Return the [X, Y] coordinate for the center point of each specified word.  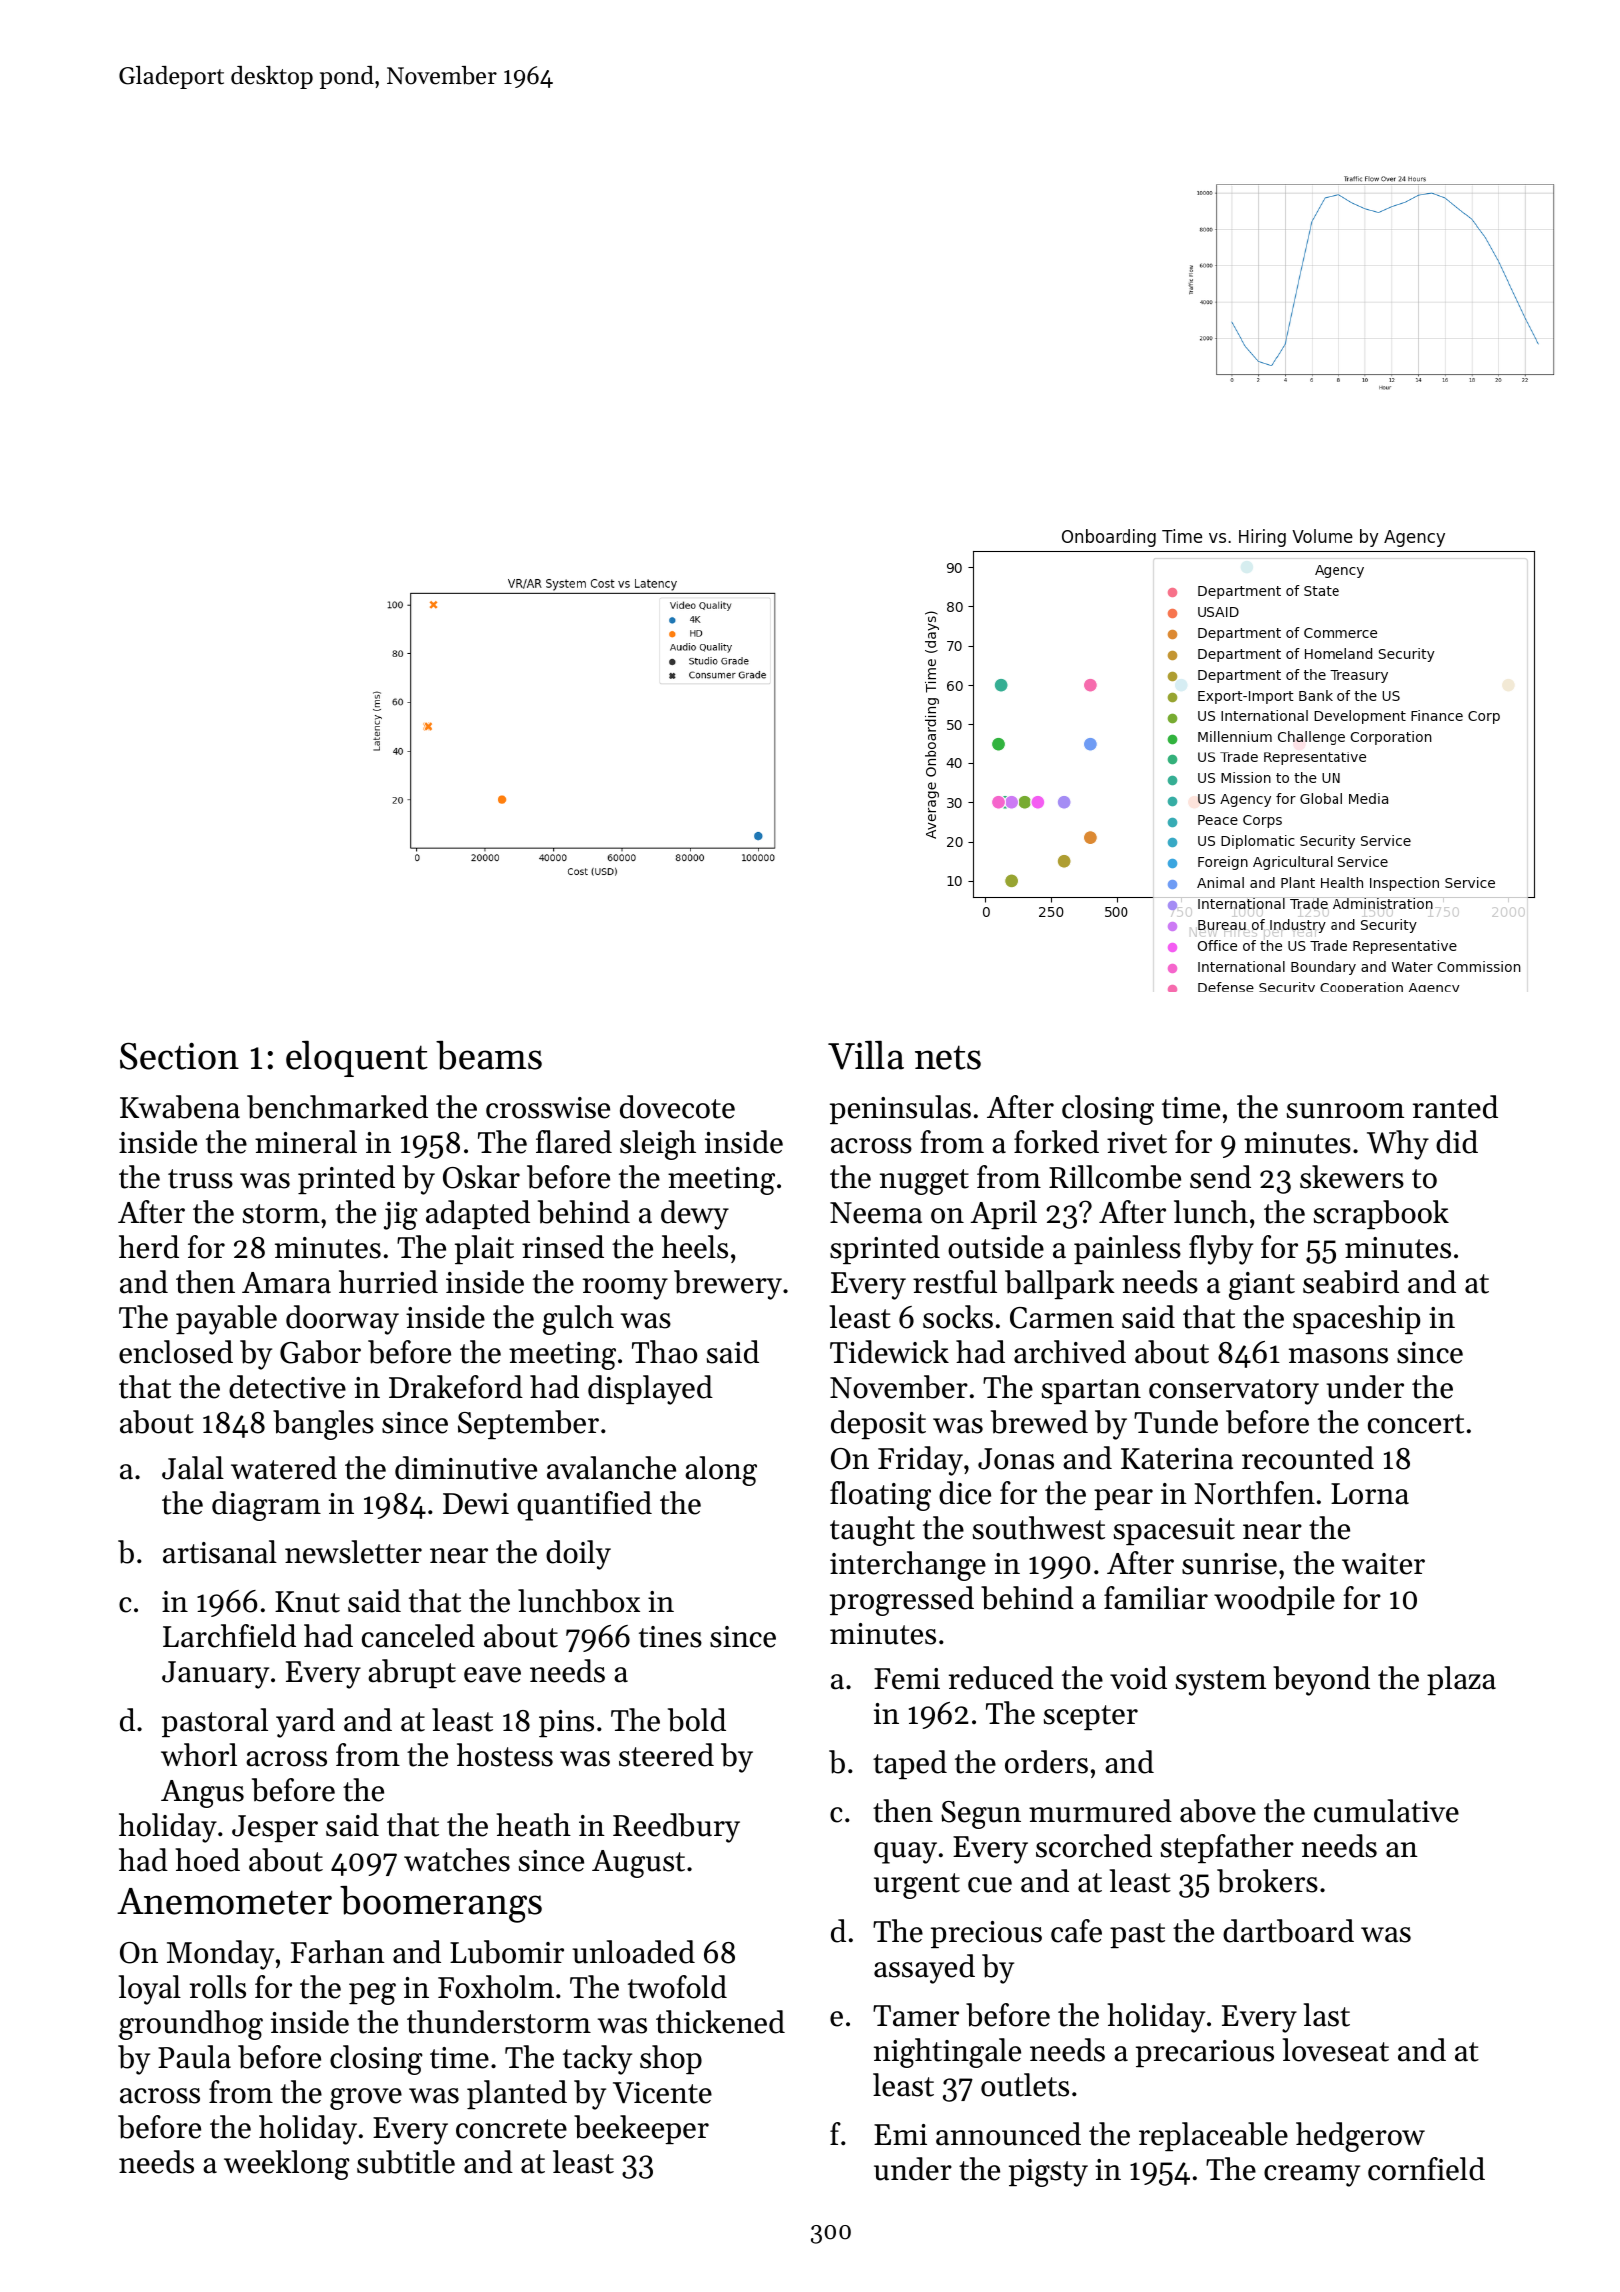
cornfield [1426, 2169]
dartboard [1288, 1931]
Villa [866, 1055]
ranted [1455, 1107]
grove [366, 2099]
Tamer [916, 2016]
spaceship [1356, 1319]
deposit [878, 1424]
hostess [505, 1755]
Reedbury [676, 1828]
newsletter [353, 1552]
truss [200, 1179]
